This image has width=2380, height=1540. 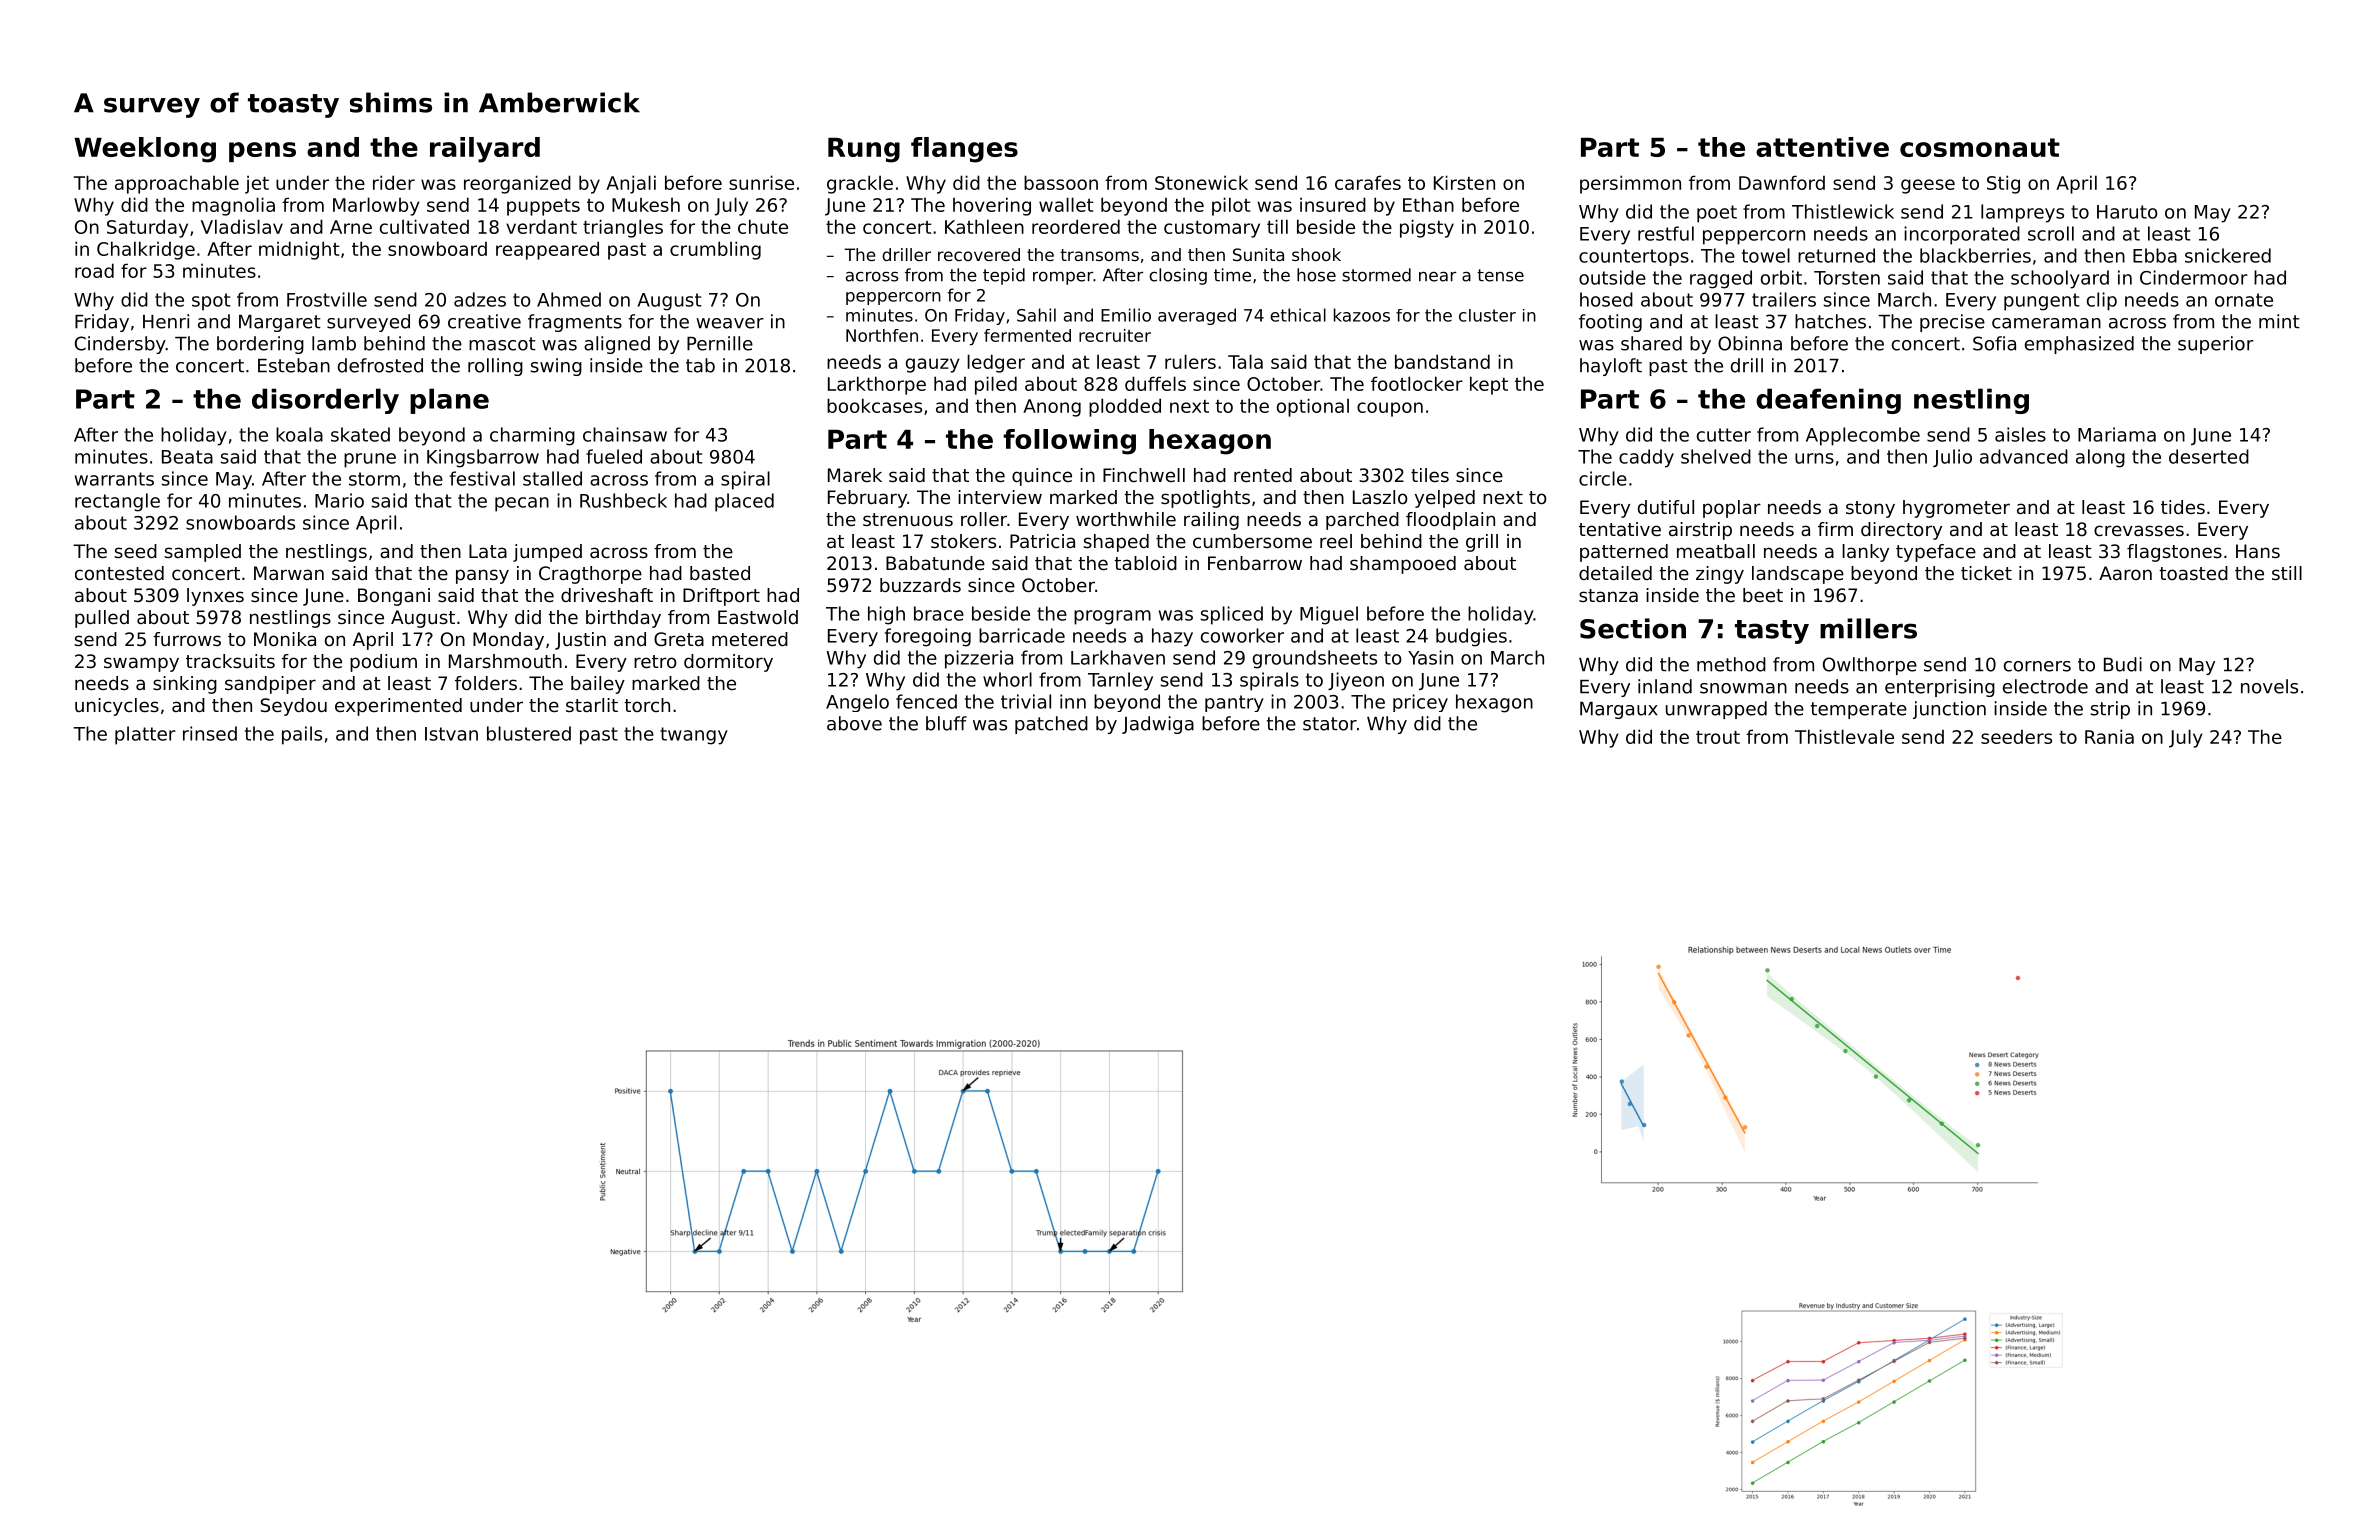 I want to click on millers, so click(x=1868, y=628).
